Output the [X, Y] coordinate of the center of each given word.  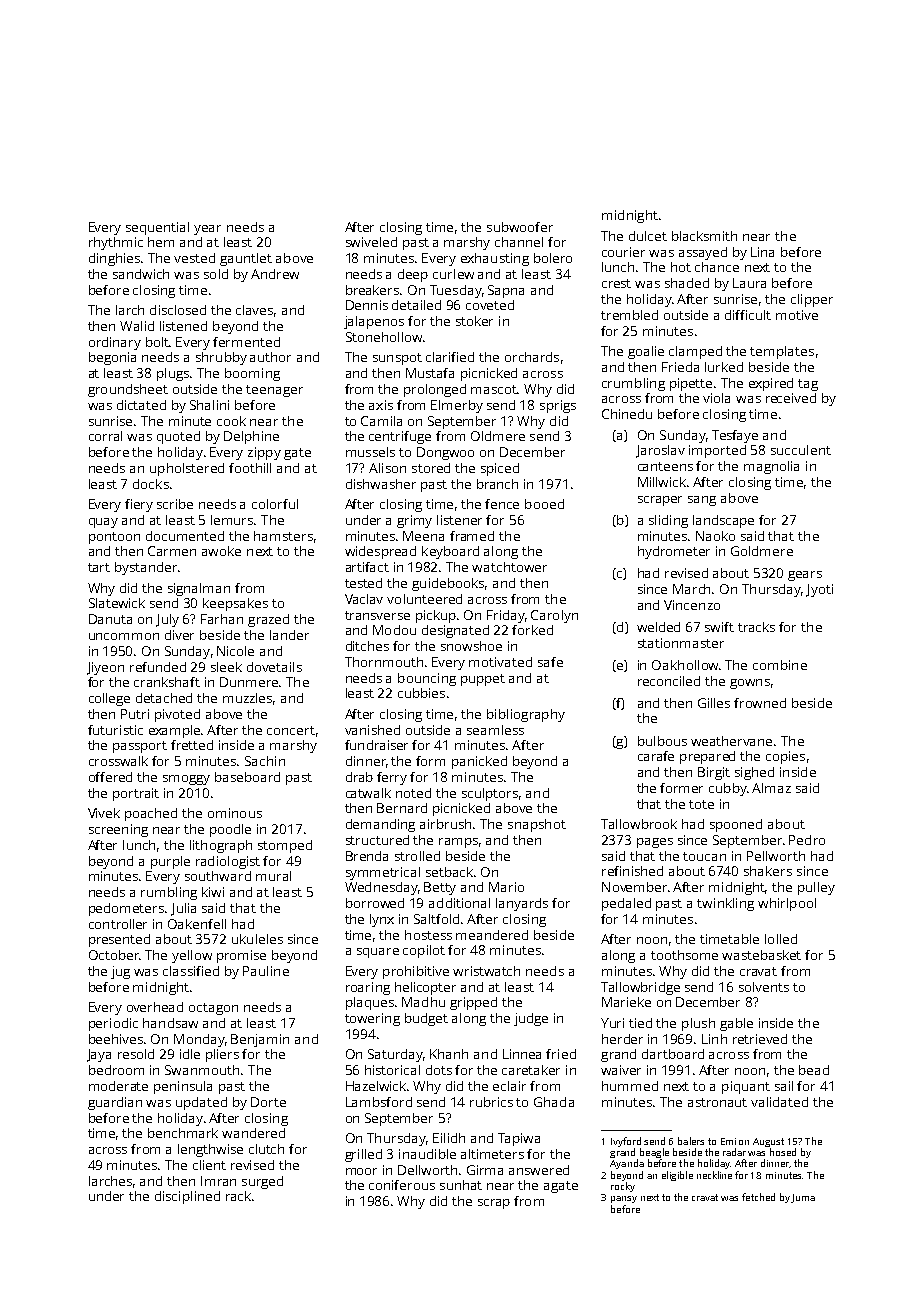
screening [118, 830]
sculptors [490, 794]
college [109, 699]
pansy [624, 1199]
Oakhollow [685, 665]
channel [519, 242]
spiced [500, 469]
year [207, 230]
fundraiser [376, 745]
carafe [656, 756]
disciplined [187, 1197]
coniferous [402, 1185]
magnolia [771, 467]
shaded [687, 283]
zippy [264, 453]
